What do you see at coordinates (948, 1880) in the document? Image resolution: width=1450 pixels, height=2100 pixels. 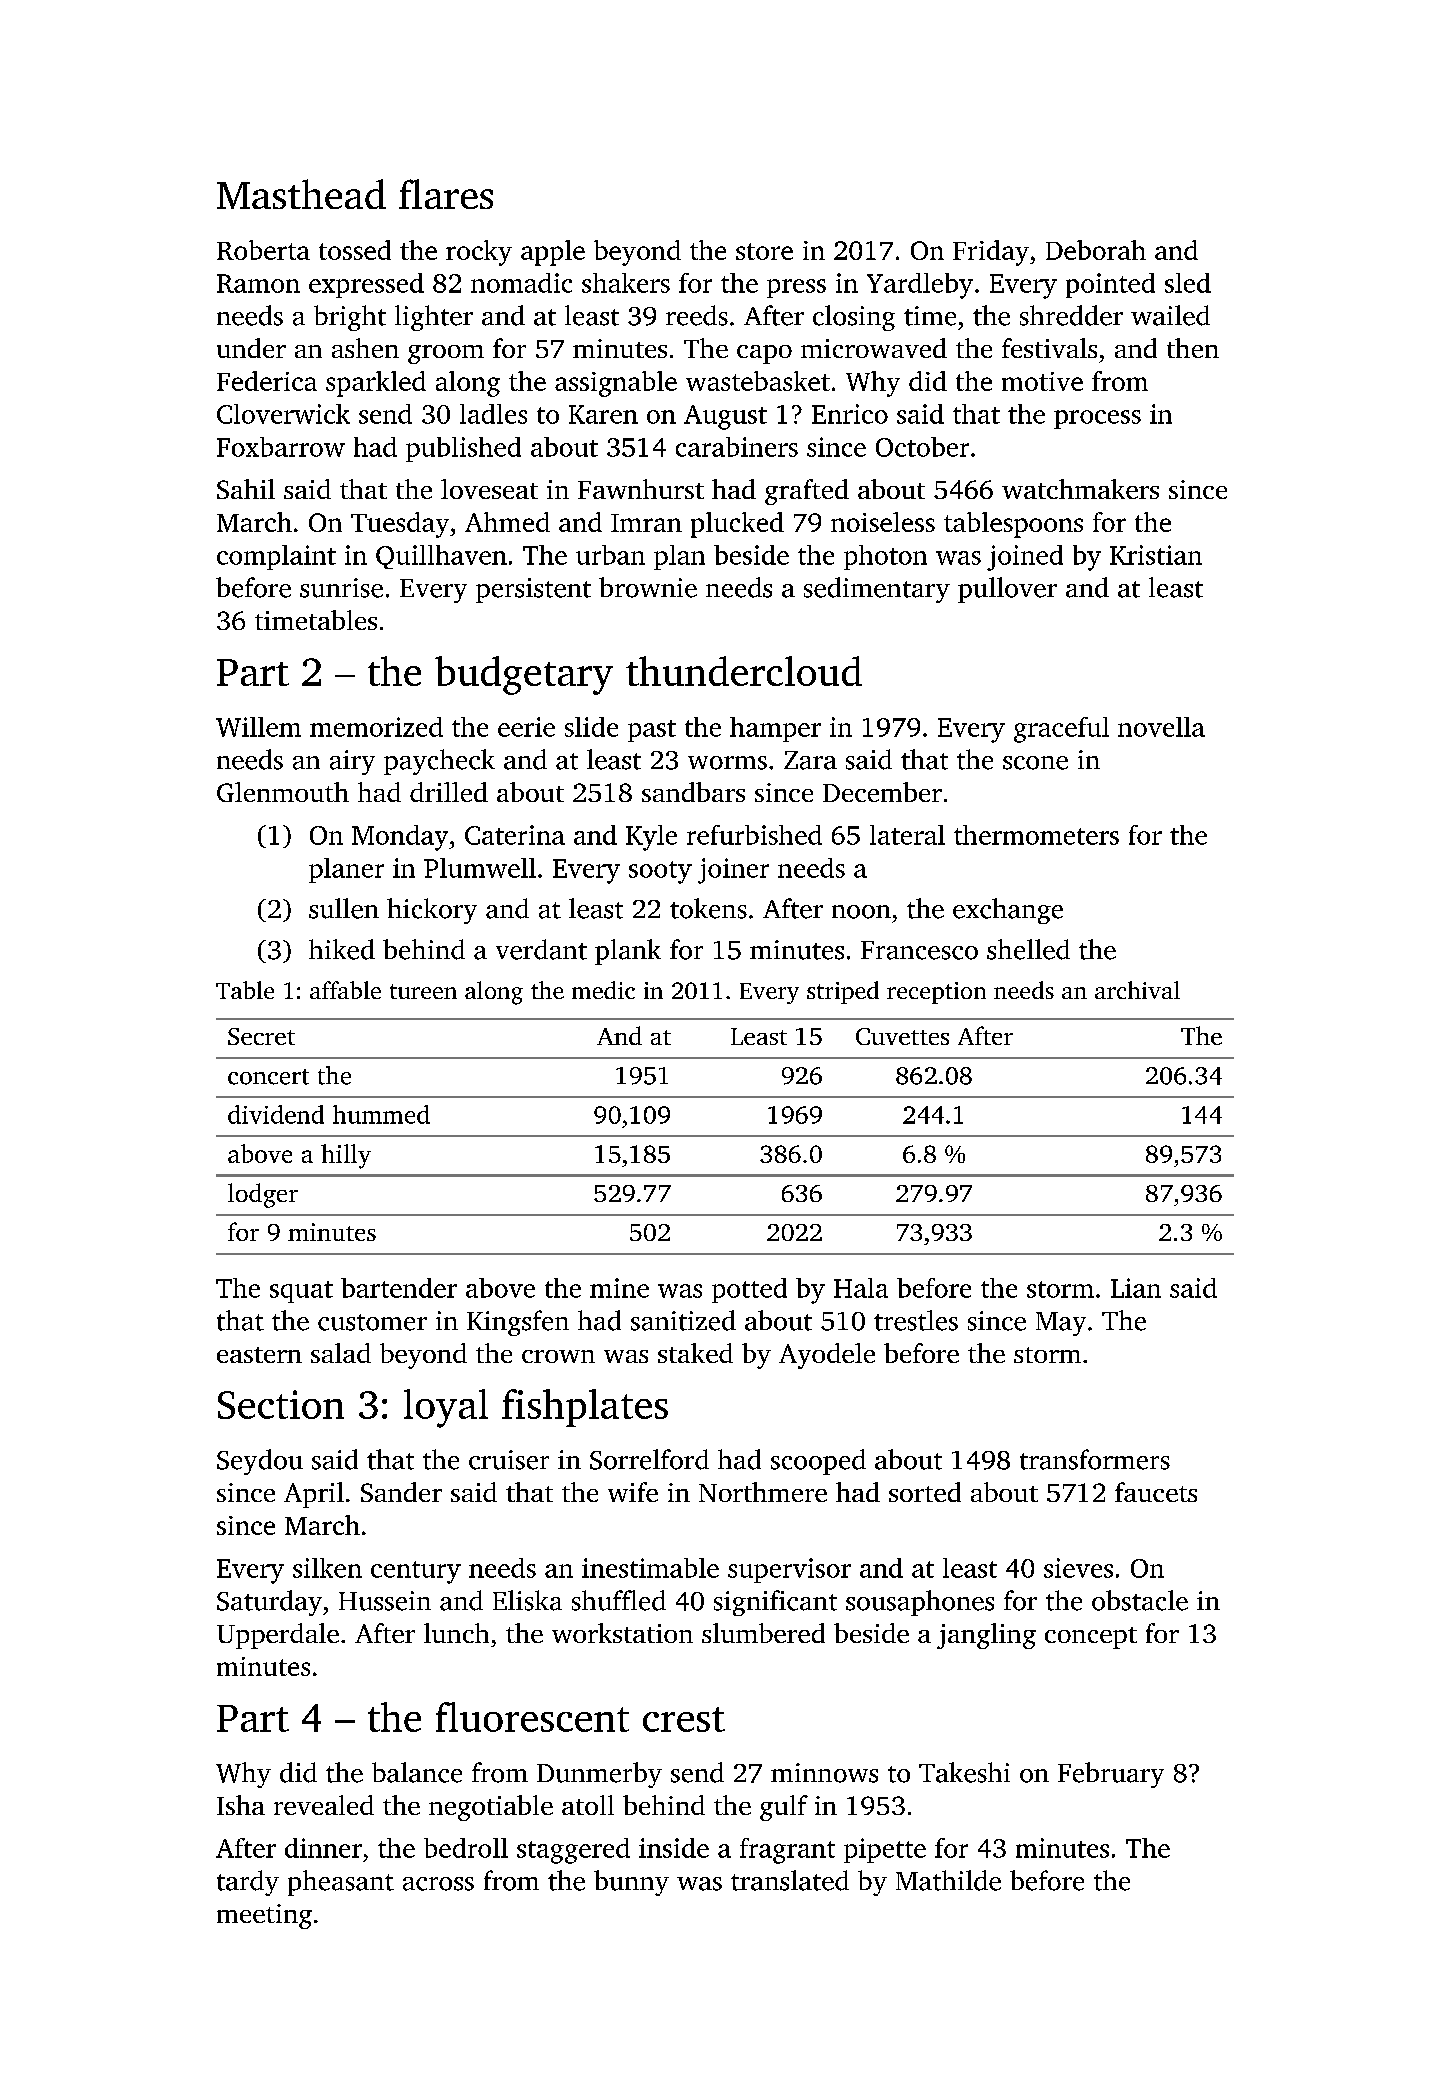 I see `Mathilde` at bounding box center [948, 1880].
